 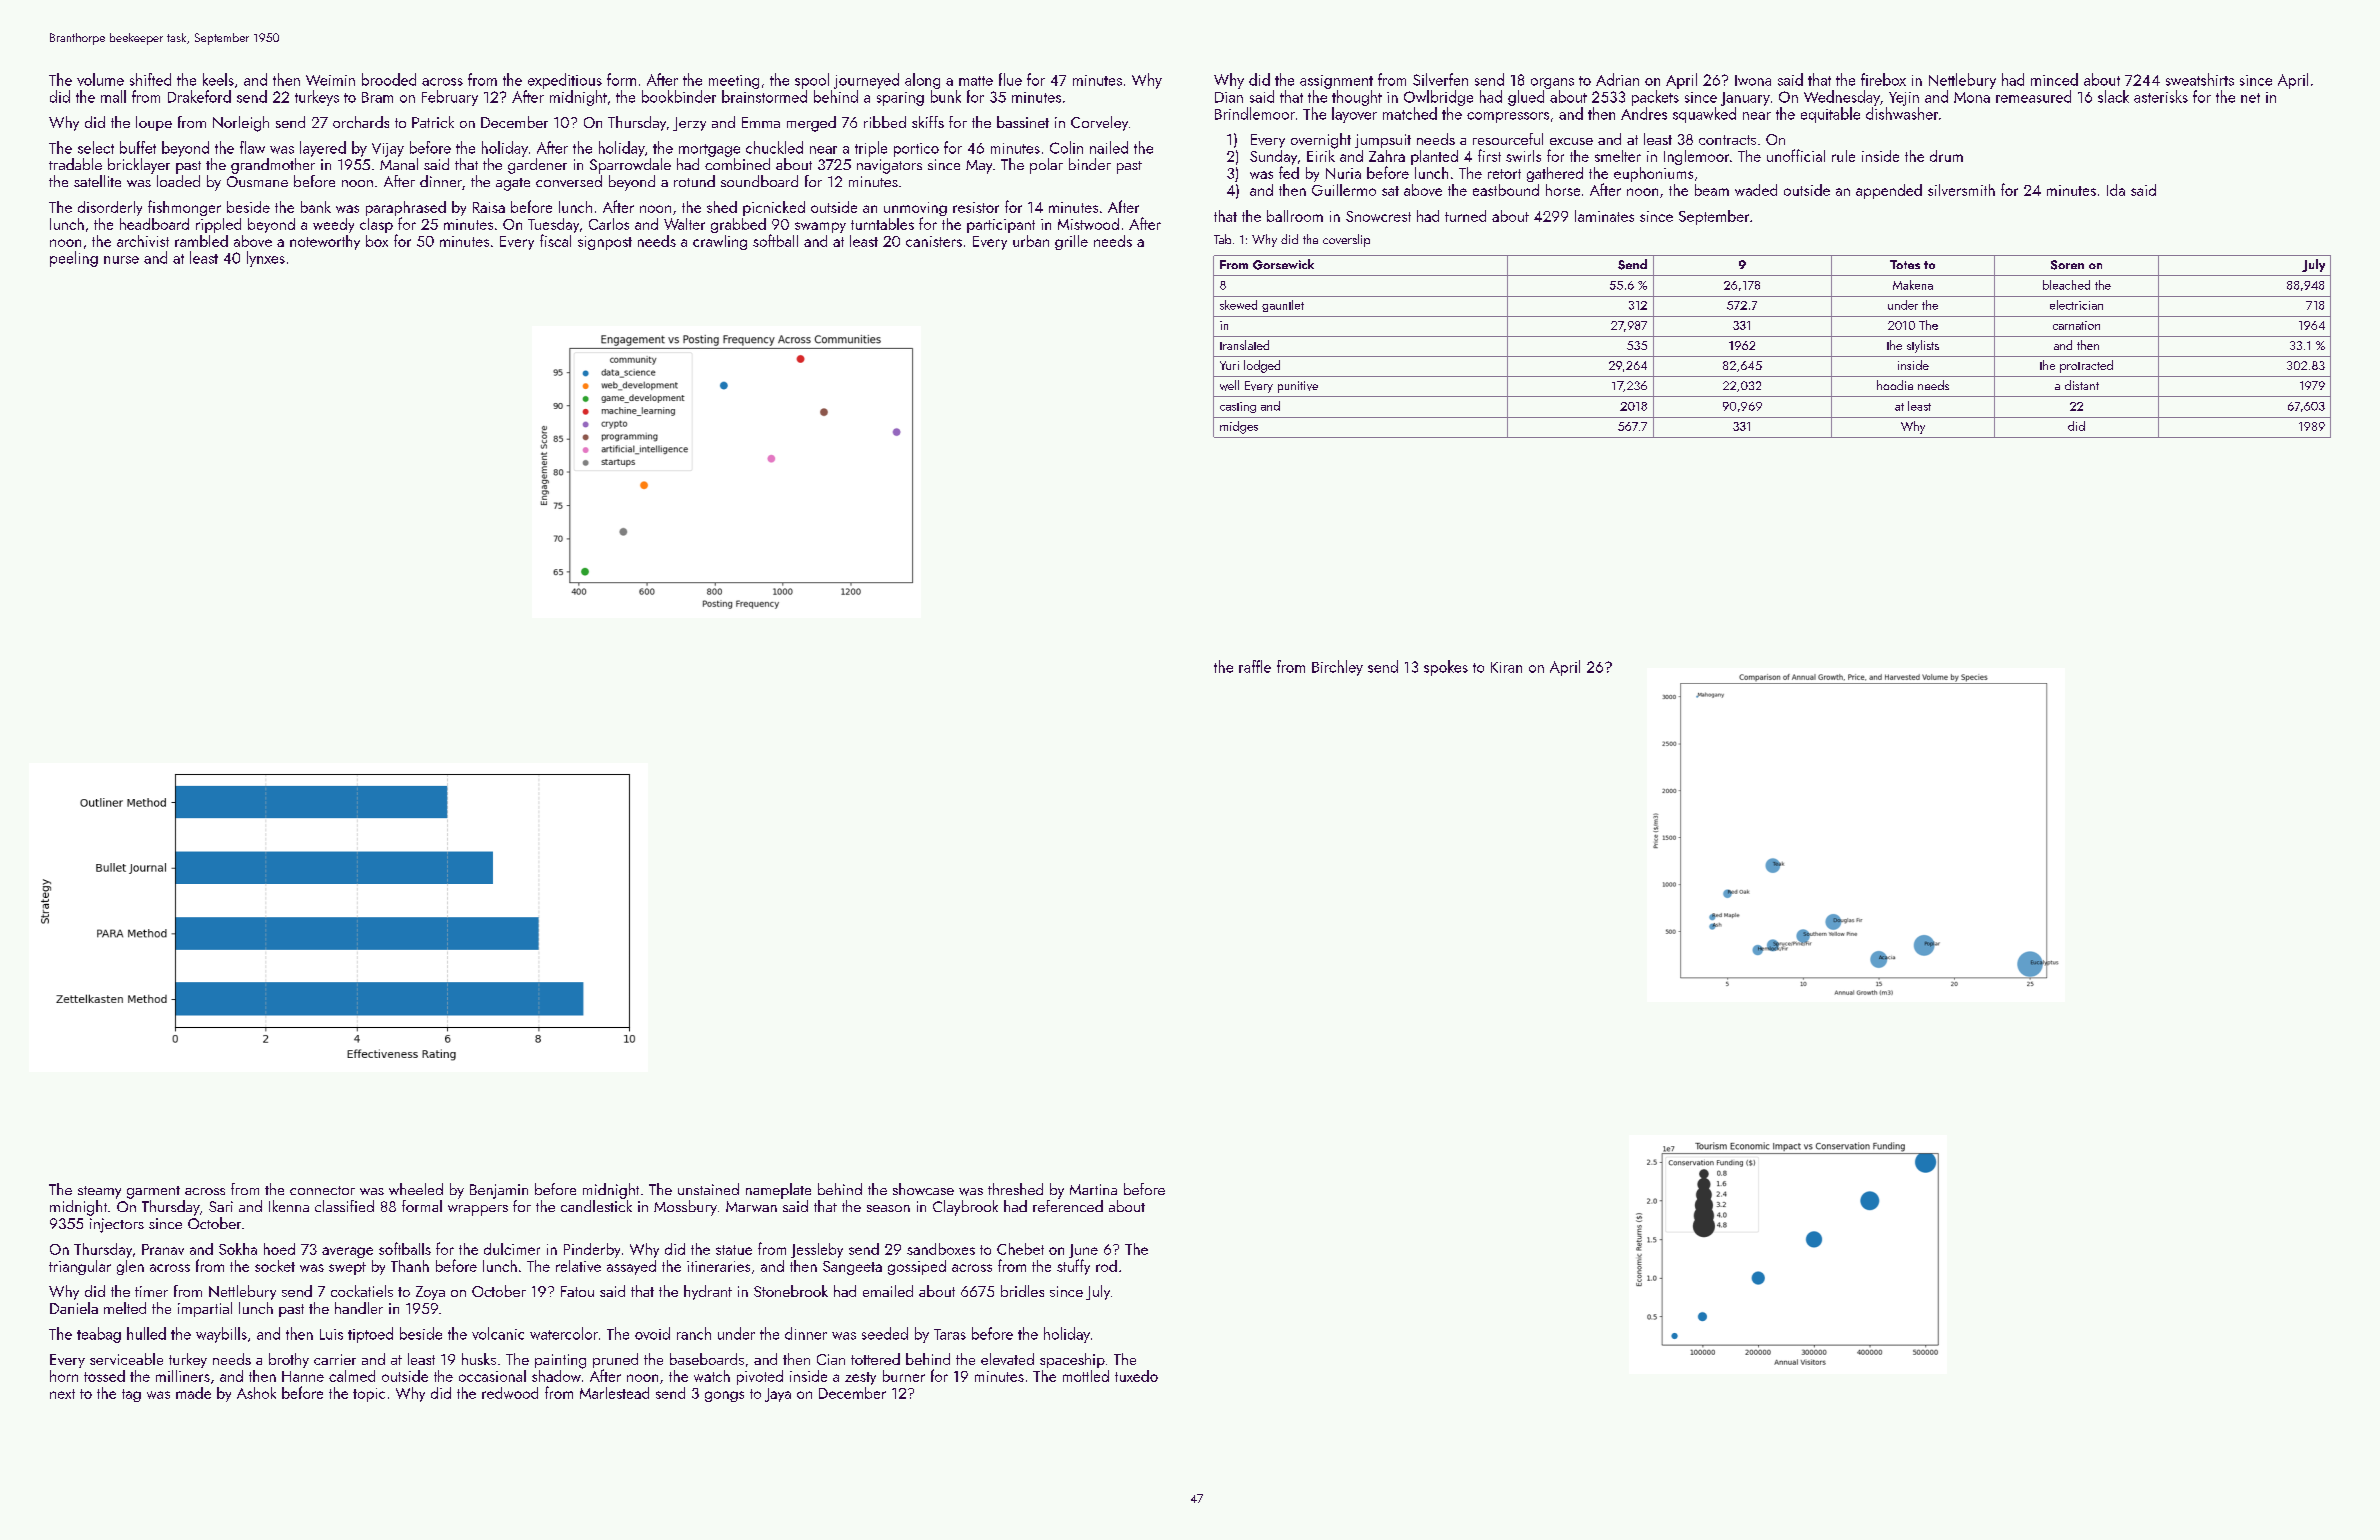 I want to click on skewed, so click(x=1238, y=305).
